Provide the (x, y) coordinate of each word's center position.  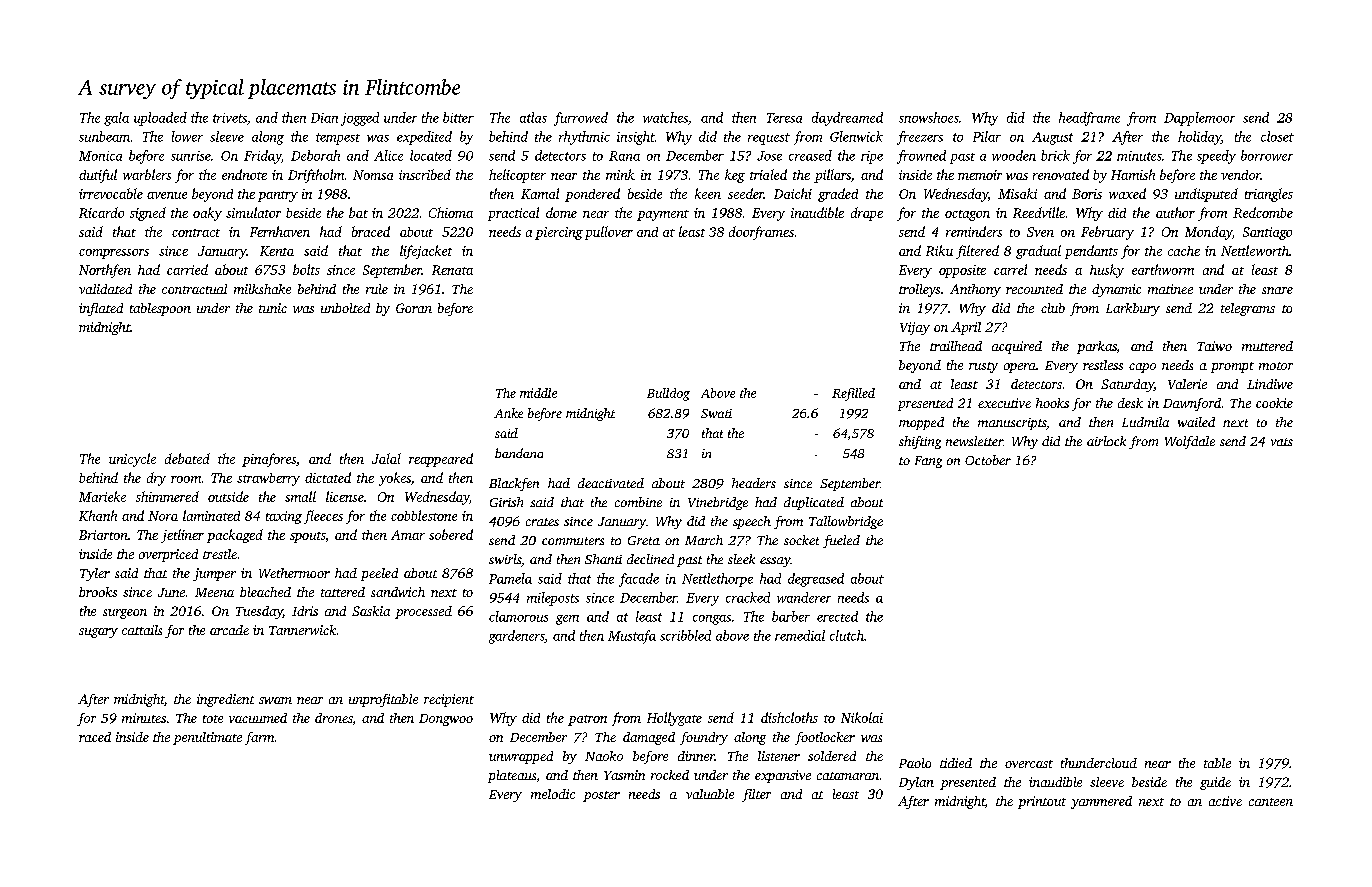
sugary (98, 633)
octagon (967, 215)
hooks (1052, 403)
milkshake (262, 289)
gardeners (516, 637)
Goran (414, 308)
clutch (847, 635)
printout (1042, 802)
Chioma (451, 212)
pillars (832, 176)
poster (601, 796)
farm (259, 738)
